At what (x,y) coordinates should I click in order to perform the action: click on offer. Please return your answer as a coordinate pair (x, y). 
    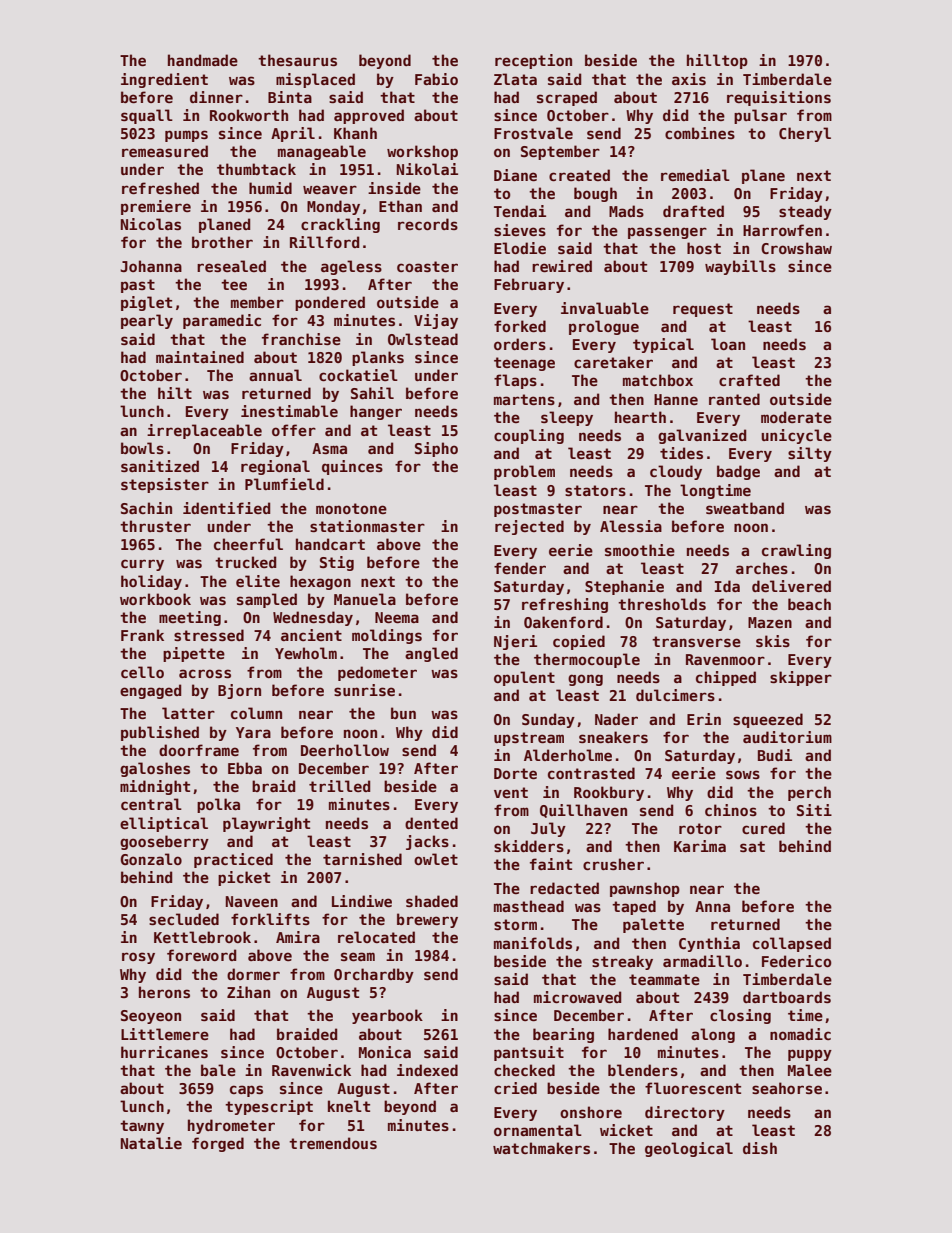
    Looking at the image, I should click on (294, 430).
